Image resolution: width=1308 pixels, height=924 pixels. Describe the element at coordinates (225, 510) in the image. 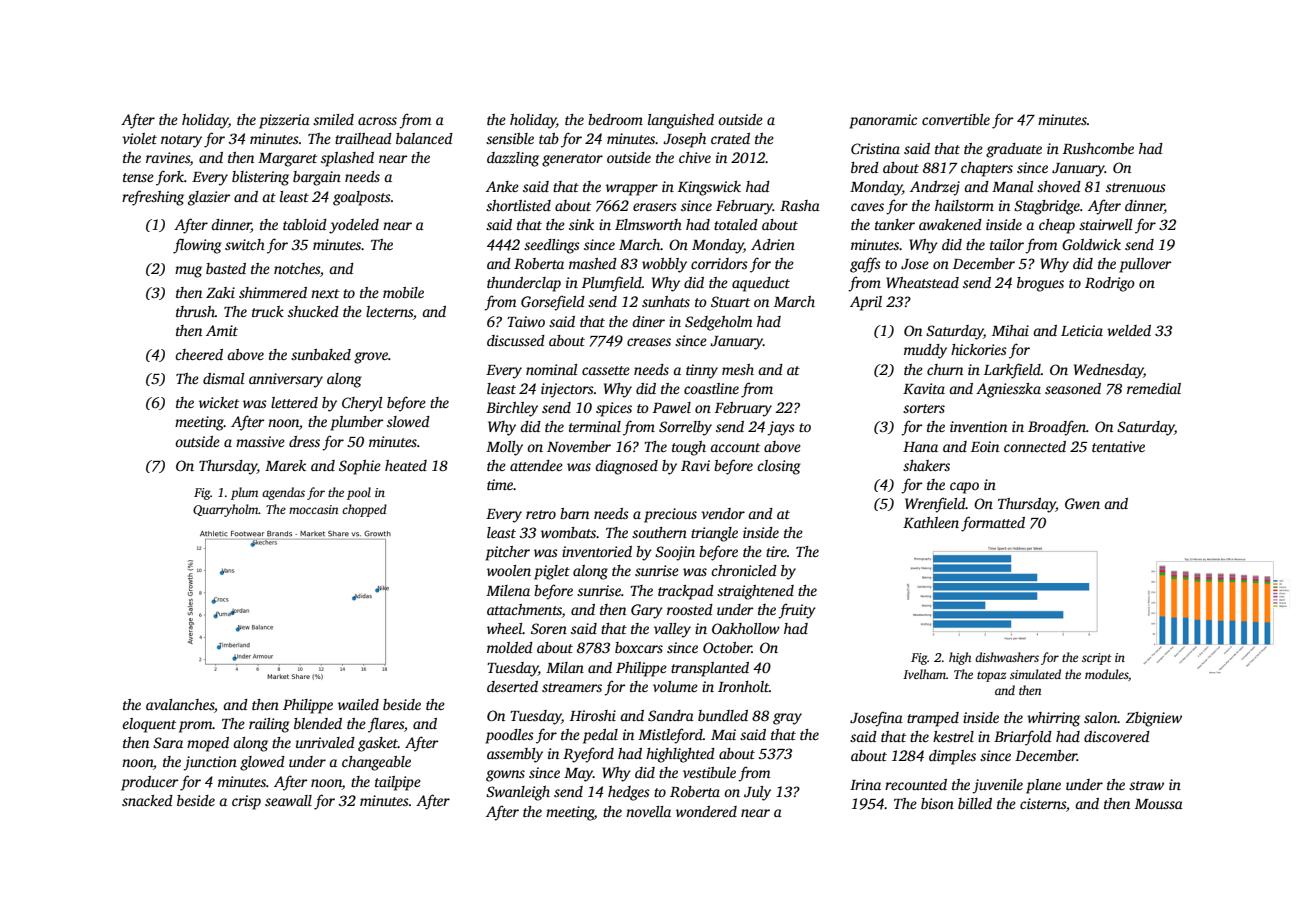

I see `Quarryholm` at that location.
